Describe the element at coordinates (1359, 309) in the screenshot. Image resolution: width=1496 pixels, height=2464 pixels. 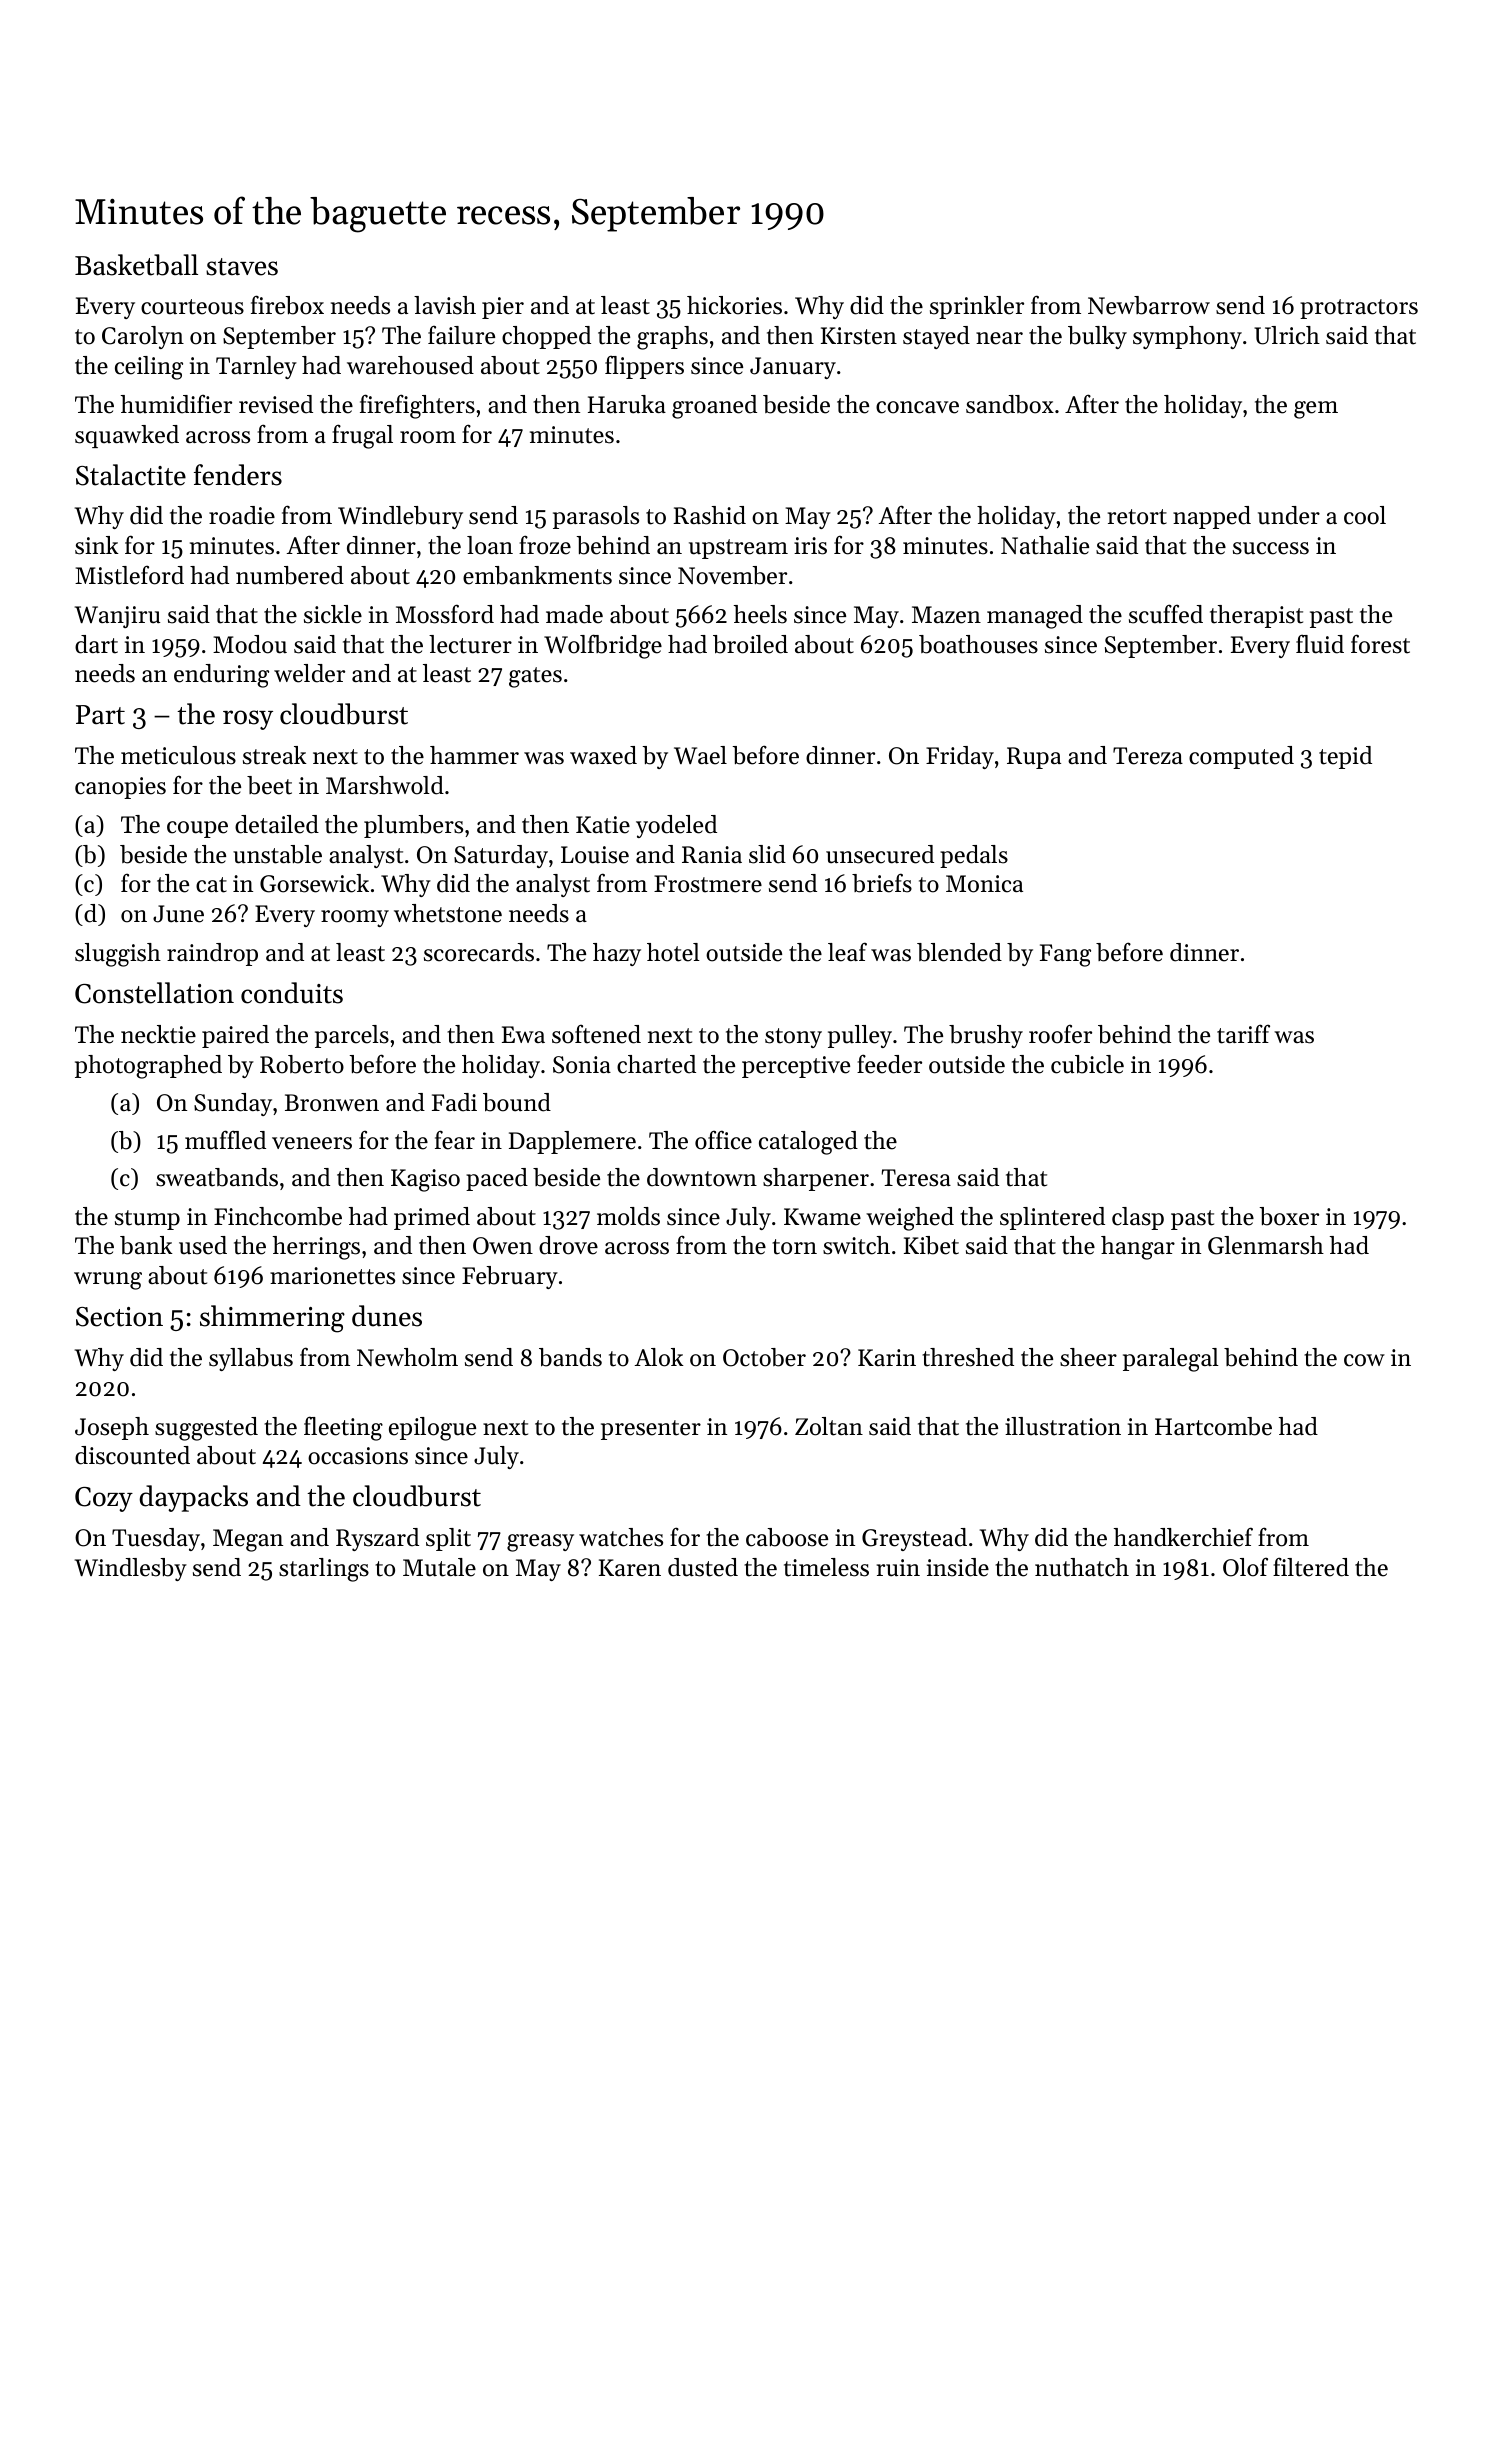
I see `protractors` at that location.
